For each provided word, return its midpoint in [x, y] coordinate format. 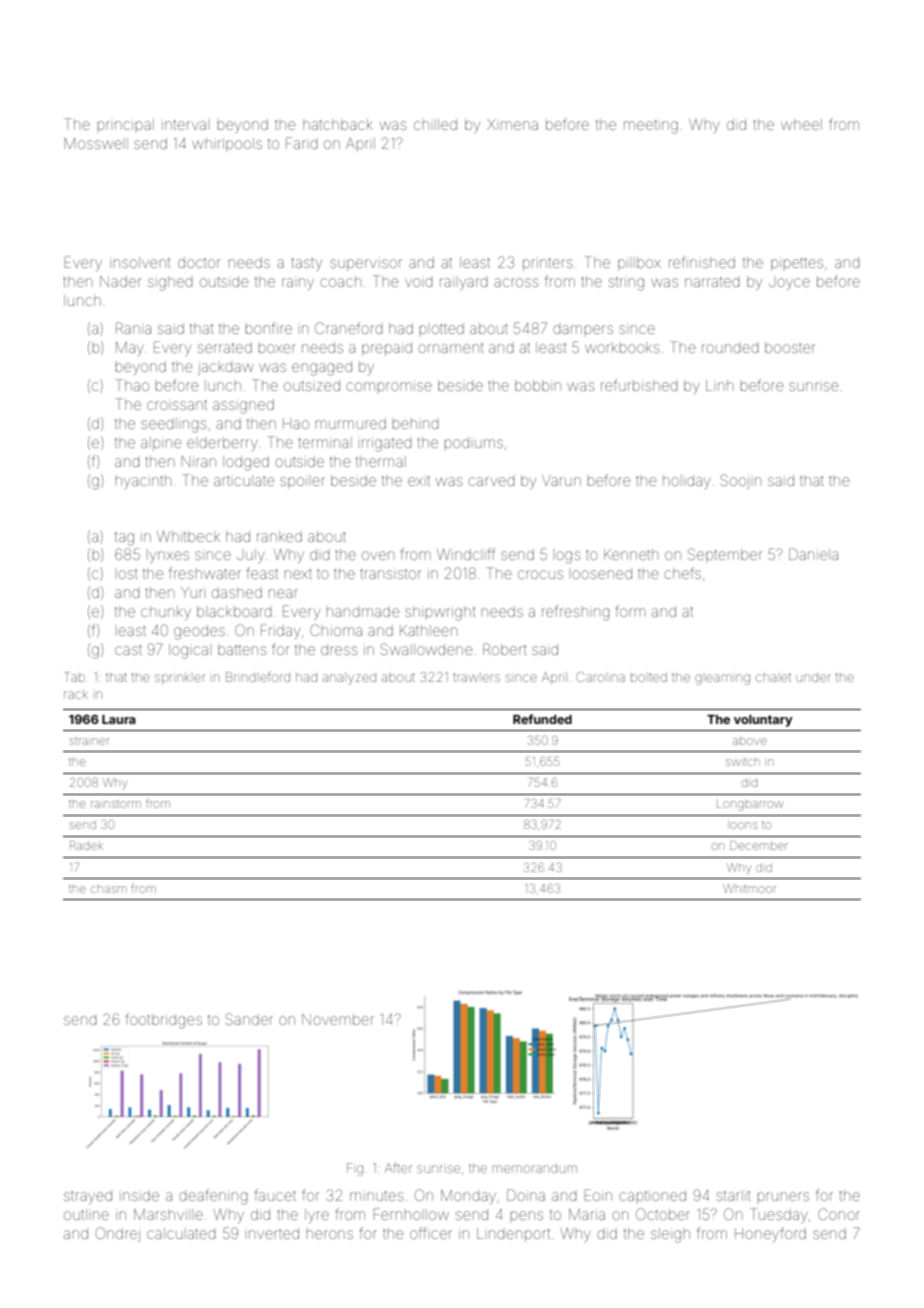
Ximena [512, 124]
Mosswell [96, 143]
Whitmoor [749, 888]
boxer [277, 348]
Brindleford [258, 676]
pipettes [797, 264]
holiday [687, 482]
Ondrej [118, 1234]
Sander [249, 1019]
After [398, 1167]
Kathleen [428, 630]
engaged [322, 368]
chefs [682, 573]
